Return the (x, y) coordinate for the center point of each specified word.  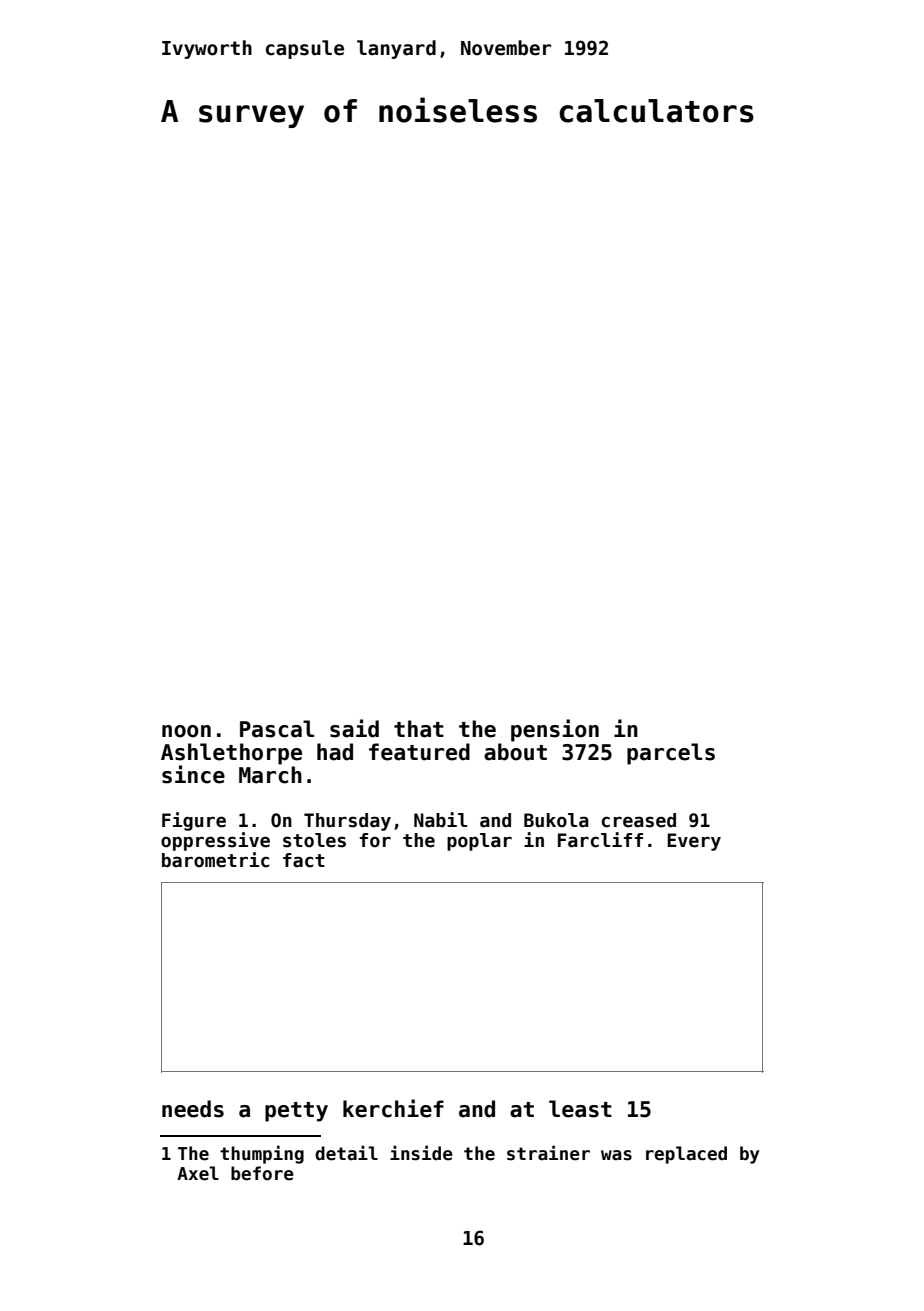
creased (639, 820)
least (580, 1109)
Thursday (347, 822)
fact (304, 860)
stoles (314, 840)
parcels (671, 754)
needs (193, 1109)
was (616, 1155)
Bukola (556, 820)
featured (419, 752)
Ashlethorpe (231, 754)
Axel (198, 1173)
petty (296, 1112)
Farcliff (600, 840)
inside (421, 1153)
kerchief (393, 1108)
